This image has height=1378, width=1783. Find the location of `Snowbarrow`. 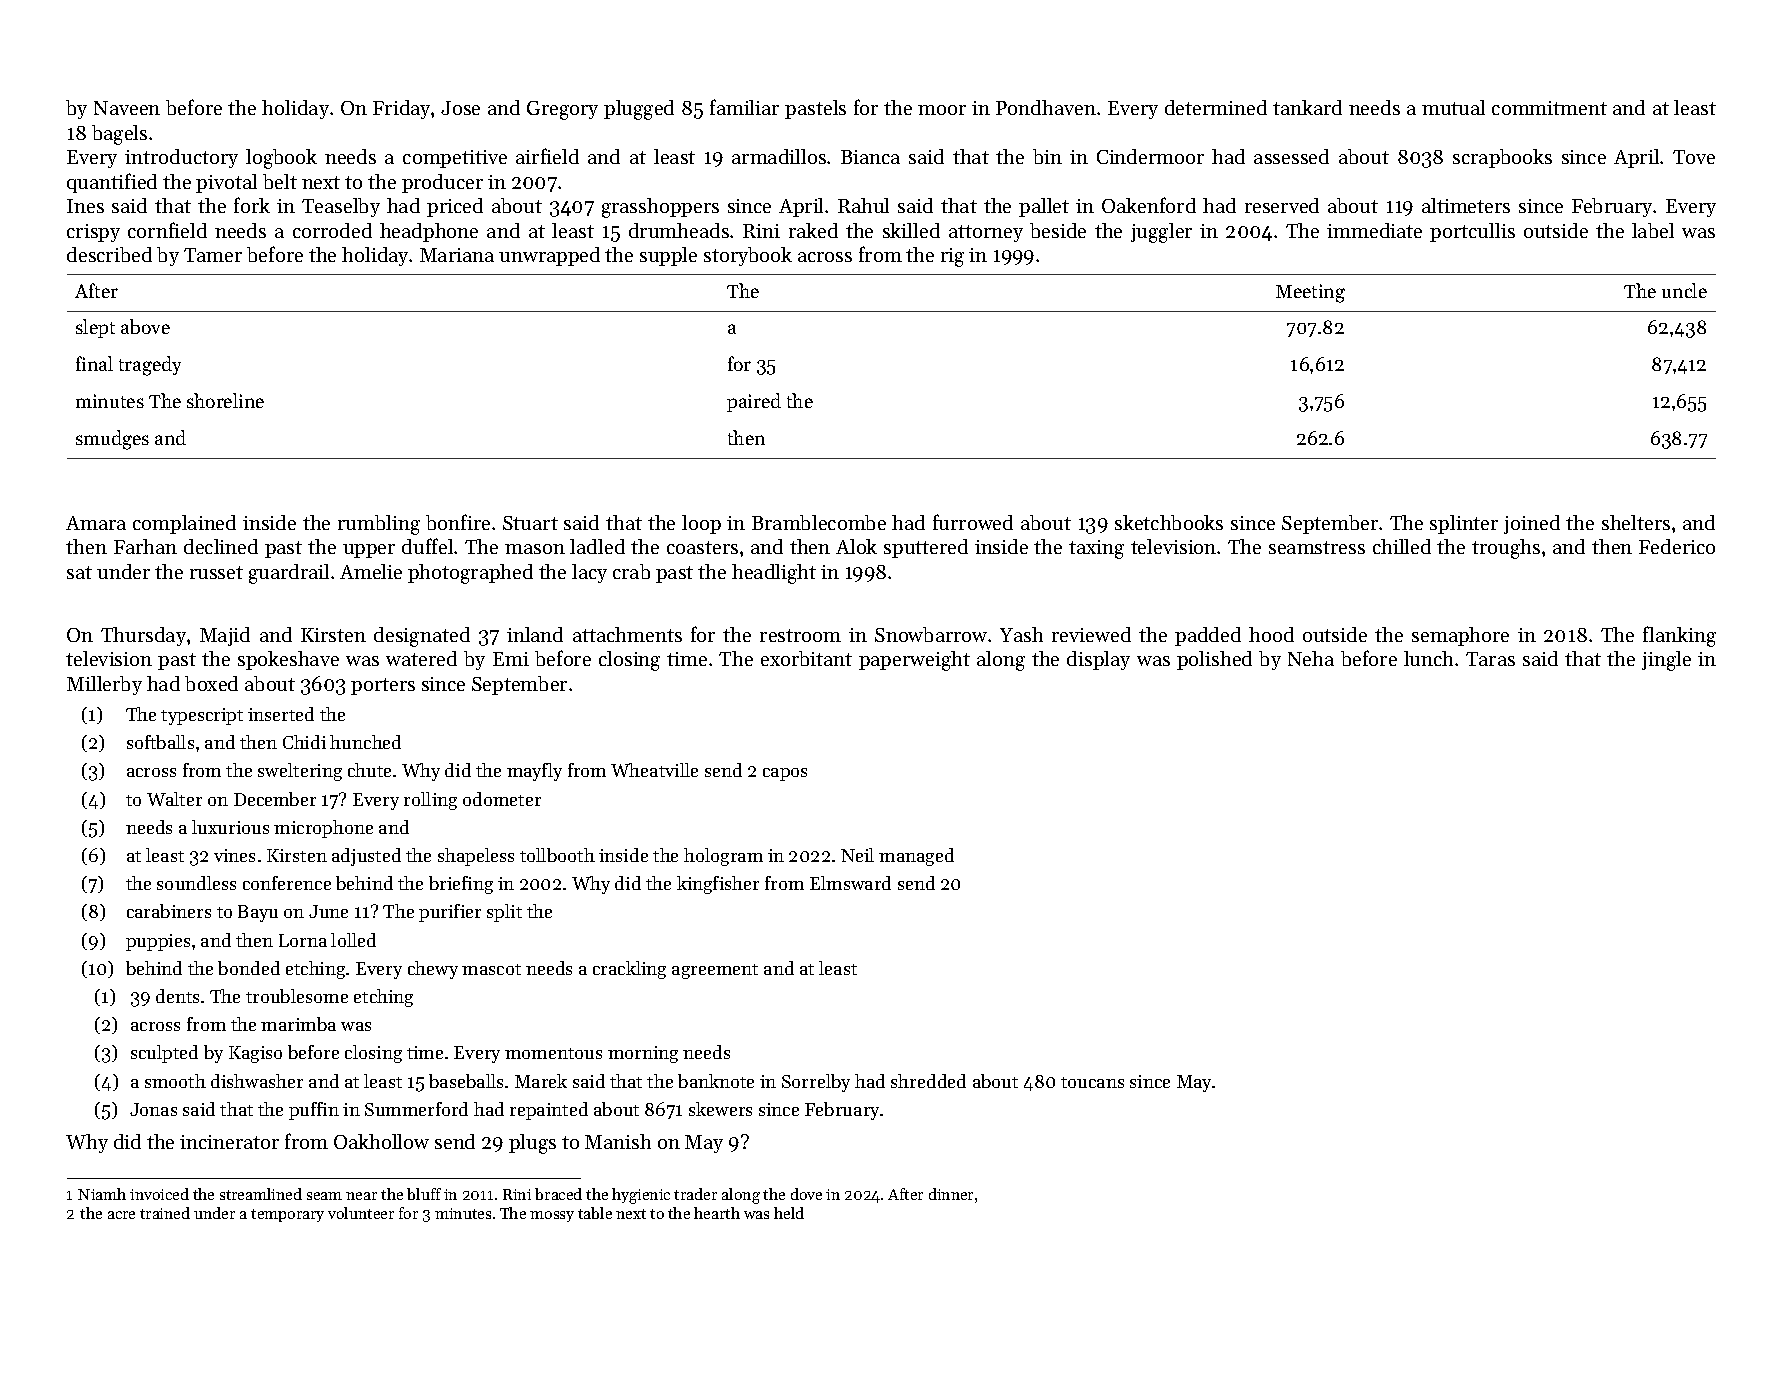

Snowbarrow is located at coordinates (932, 634).
